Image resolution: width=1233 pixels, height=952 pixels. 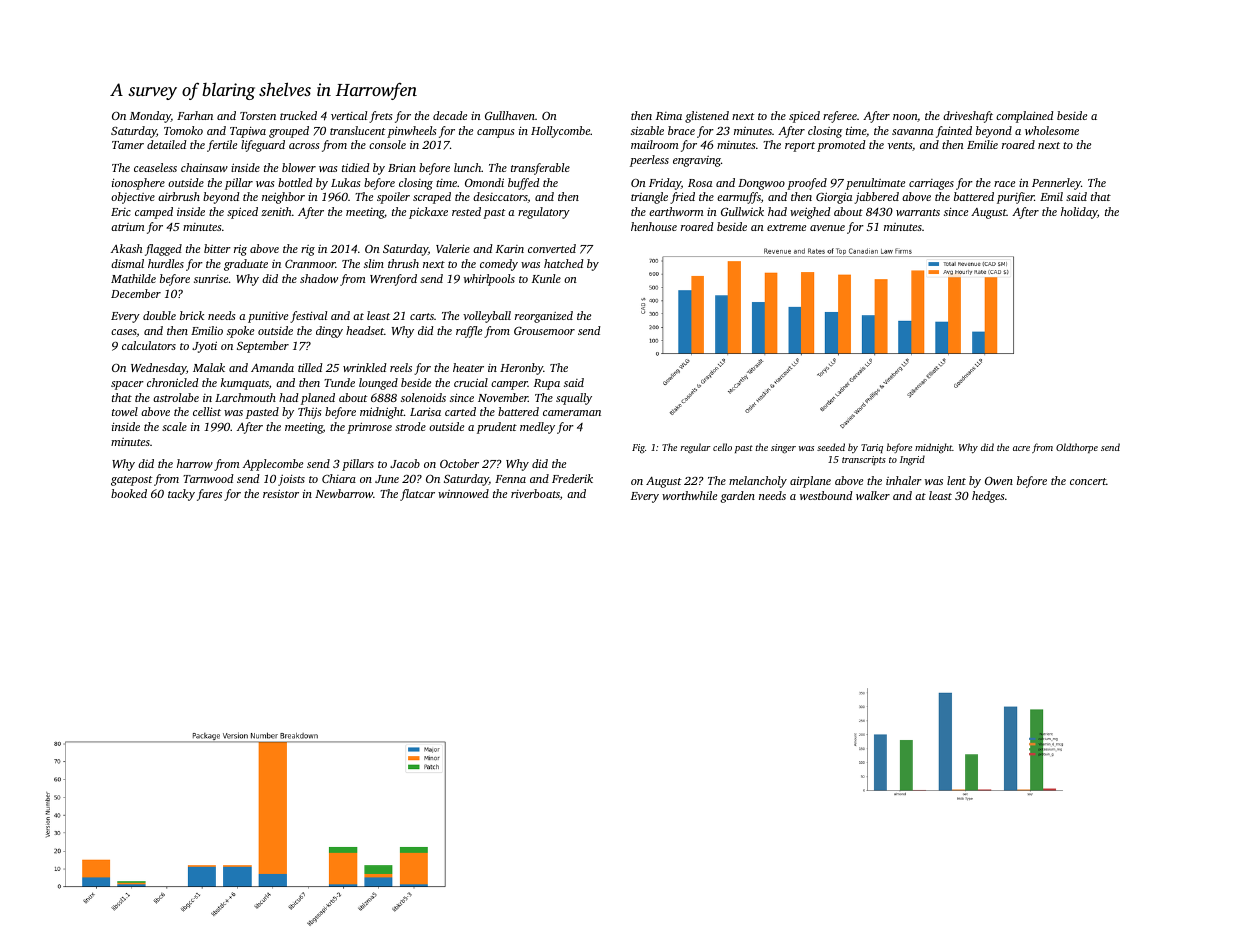 I want to click on bitter, so click(x=217, y=248).
